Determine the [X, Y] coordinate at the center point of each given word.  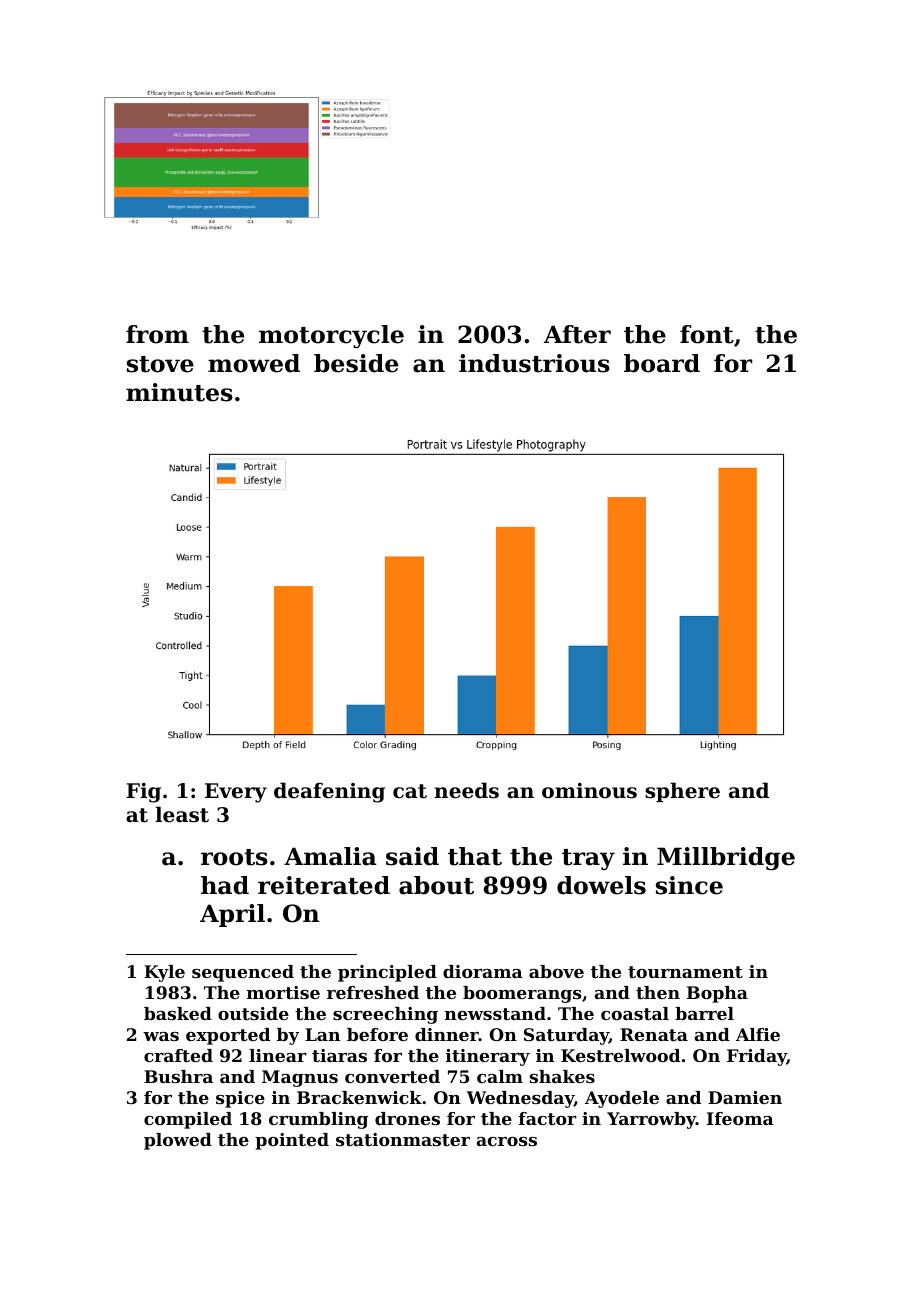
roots [234, 857]
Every [236, 793]
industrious [534, 363]
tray [588, 859]
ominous [589, 791]
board [662, 363]
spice [240, 1099]
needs [466, 790]
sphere [682, 792]
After [577, 334]
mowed [254, 363]
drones [407, 1118]
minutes [179, 392]
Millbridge [726, 858]
